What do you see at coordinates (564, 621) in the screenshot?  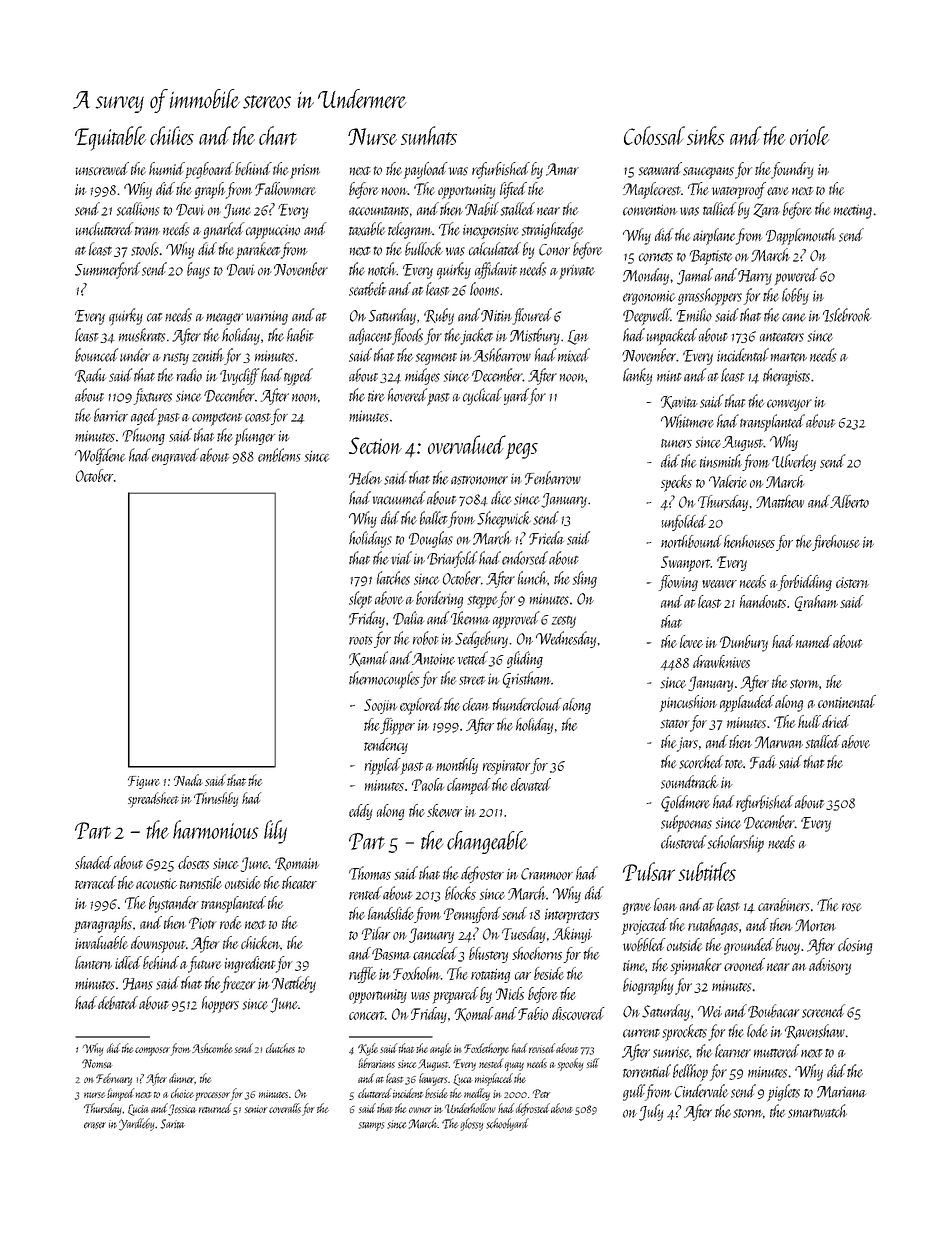 I see `zesty` at bounding box center [564, 621].
